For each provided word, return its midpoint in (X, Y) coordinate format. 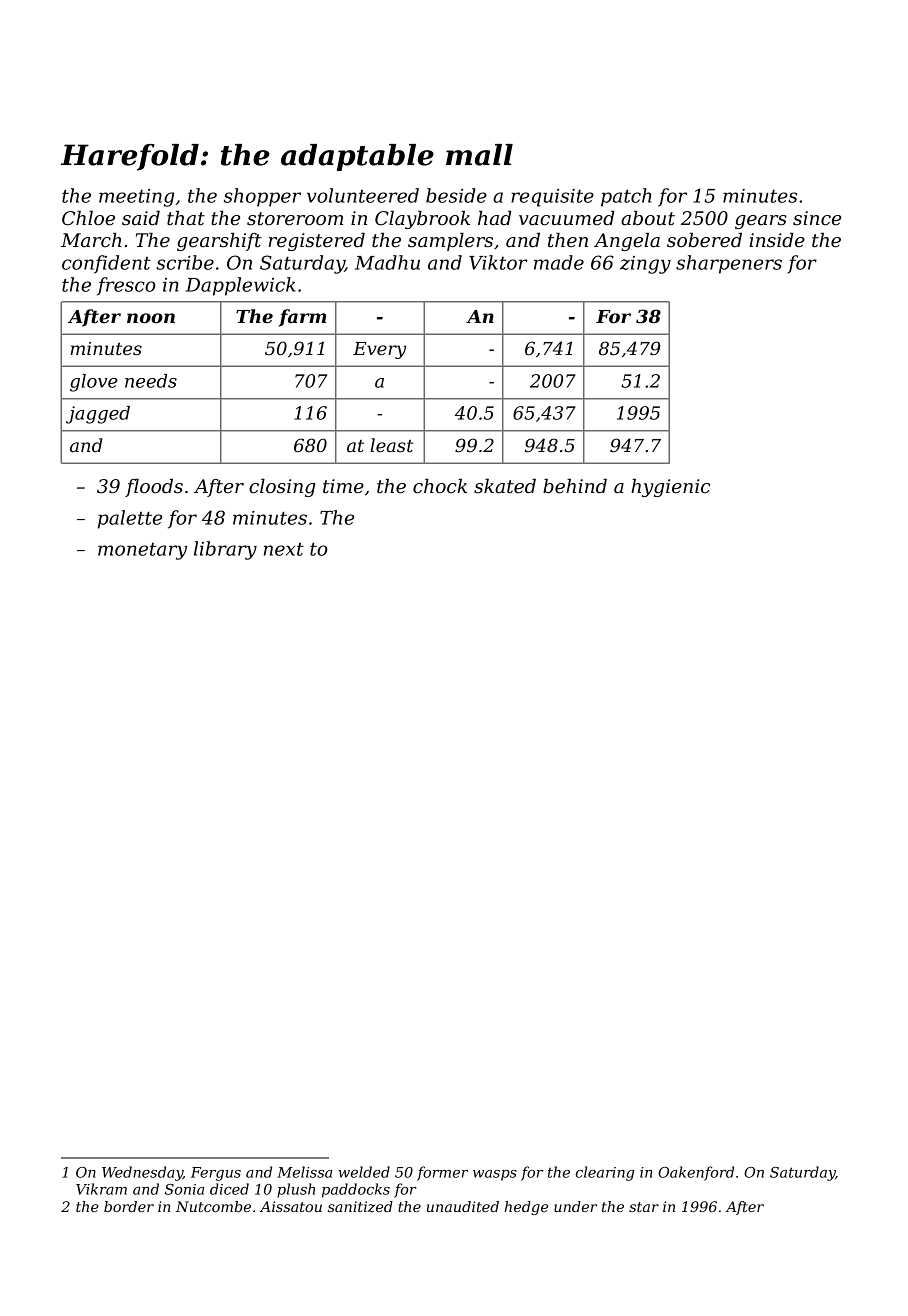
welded (364, 1172)
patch (626, 197)
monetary (142, 551)
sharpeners (729, 264)
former (442, 1173)
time (343, 486)
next (284, 549)
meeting (136, 198)
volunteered (363, 195)
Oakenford (696, 1173)
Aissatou (291, 1206)
